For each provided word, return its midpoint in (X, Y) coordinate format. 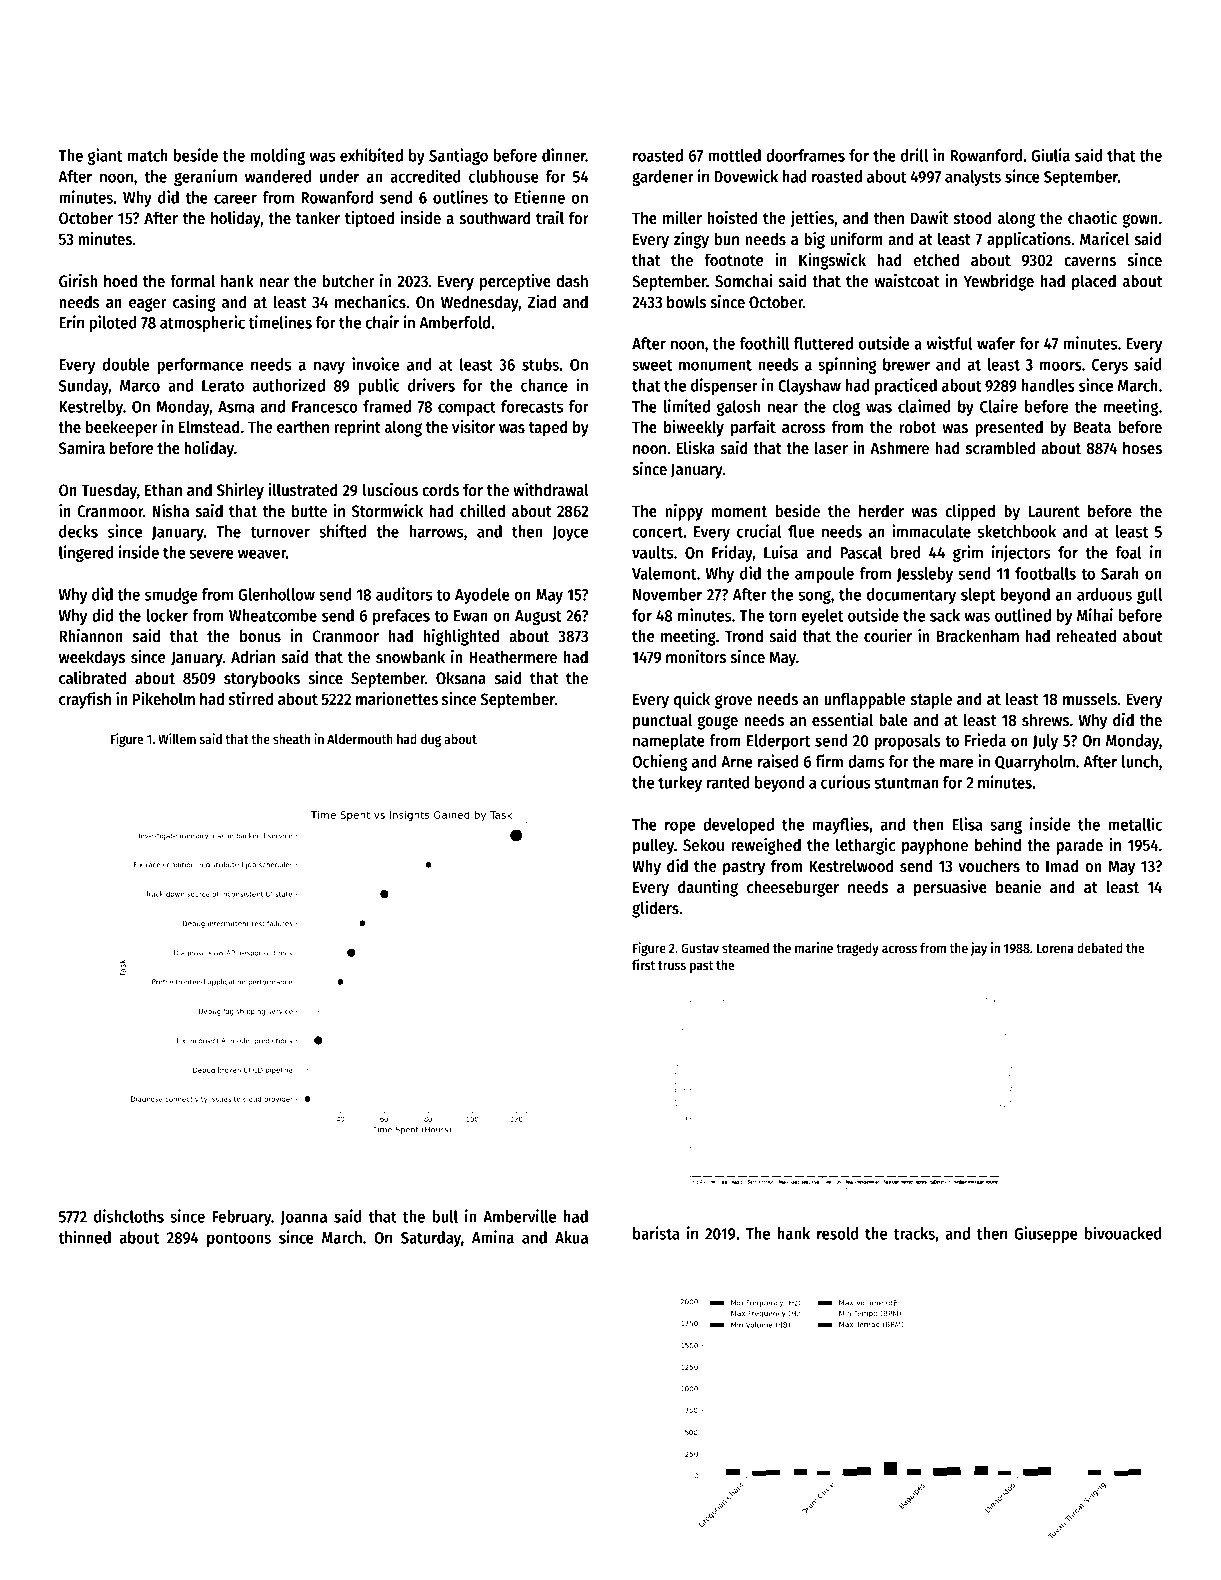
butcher (348, 281)
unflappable (864, 700)
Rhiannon (91, 636)
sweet (652, 365)
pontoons (239, 1239)
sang (1006, 827)
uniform (856, 239)
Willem (177, 738)
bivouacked (1123, 1233)
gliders (655, 909)
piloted (113, 323)
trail (550, 218)
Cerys (1110, 366)
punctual (662, 721)
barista (656, 1233)
